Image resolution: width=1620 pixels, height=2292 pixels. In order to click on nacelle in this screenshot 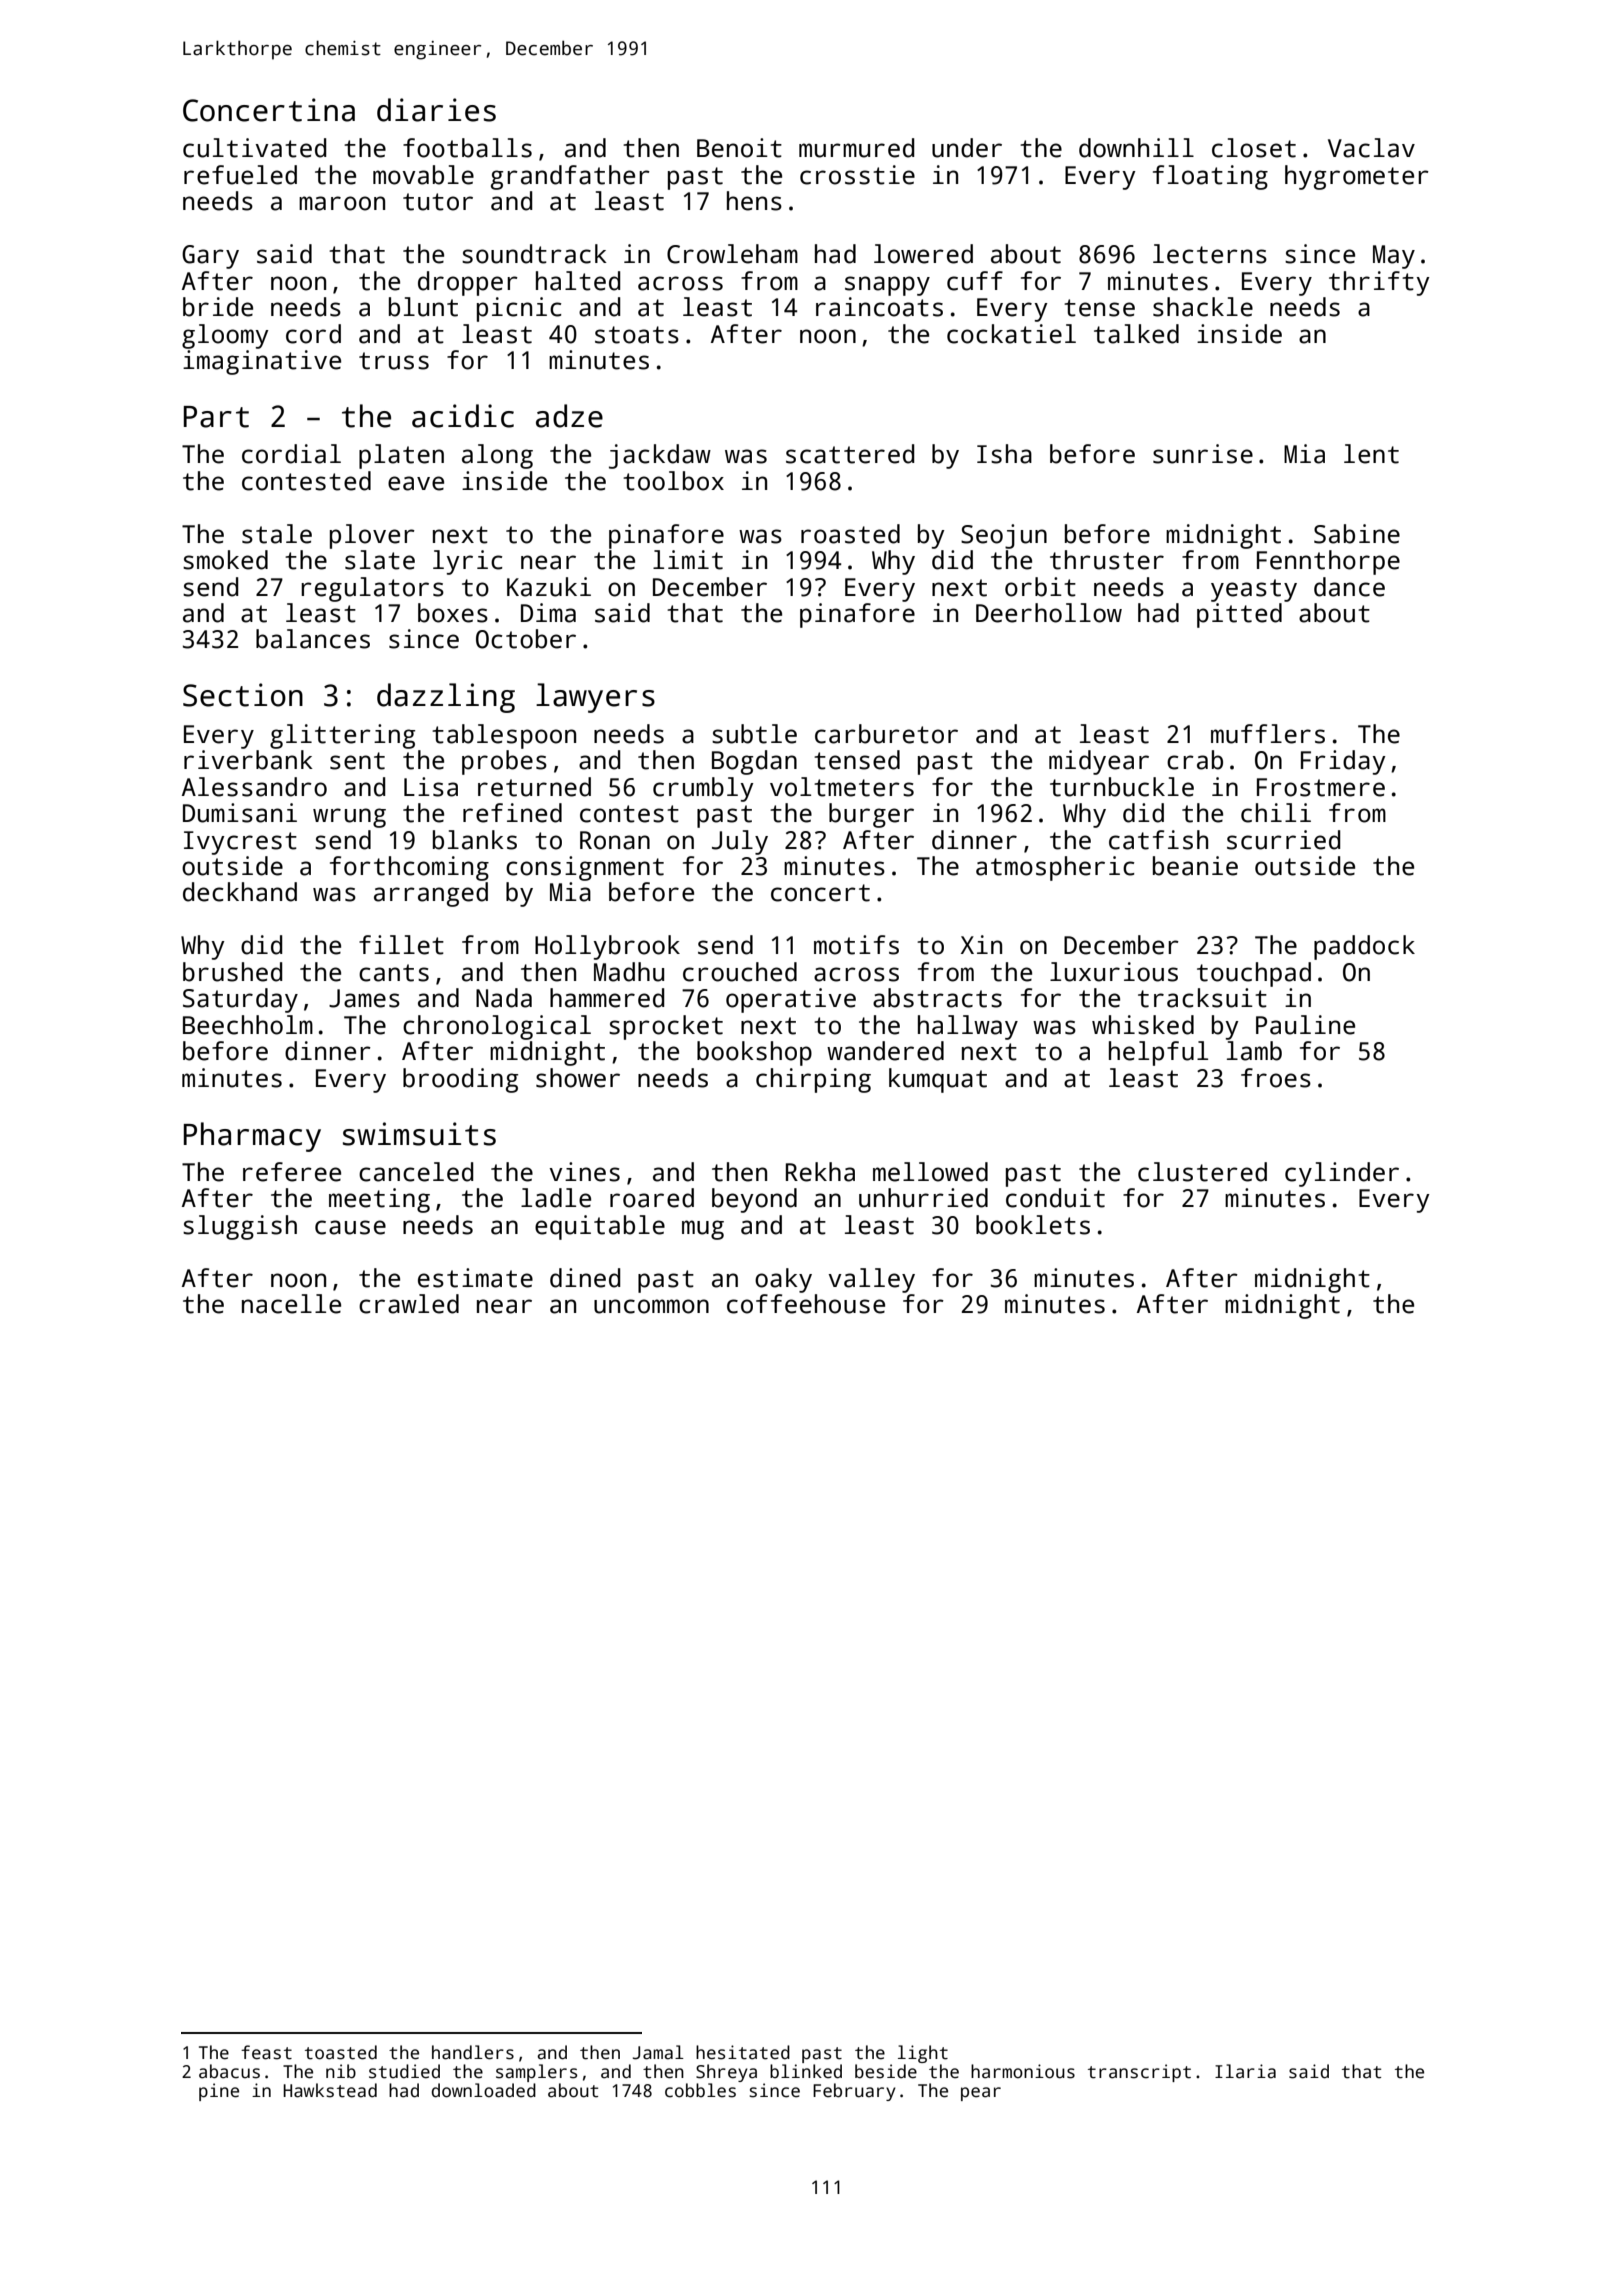, I will do `click(291, 1304)`.
